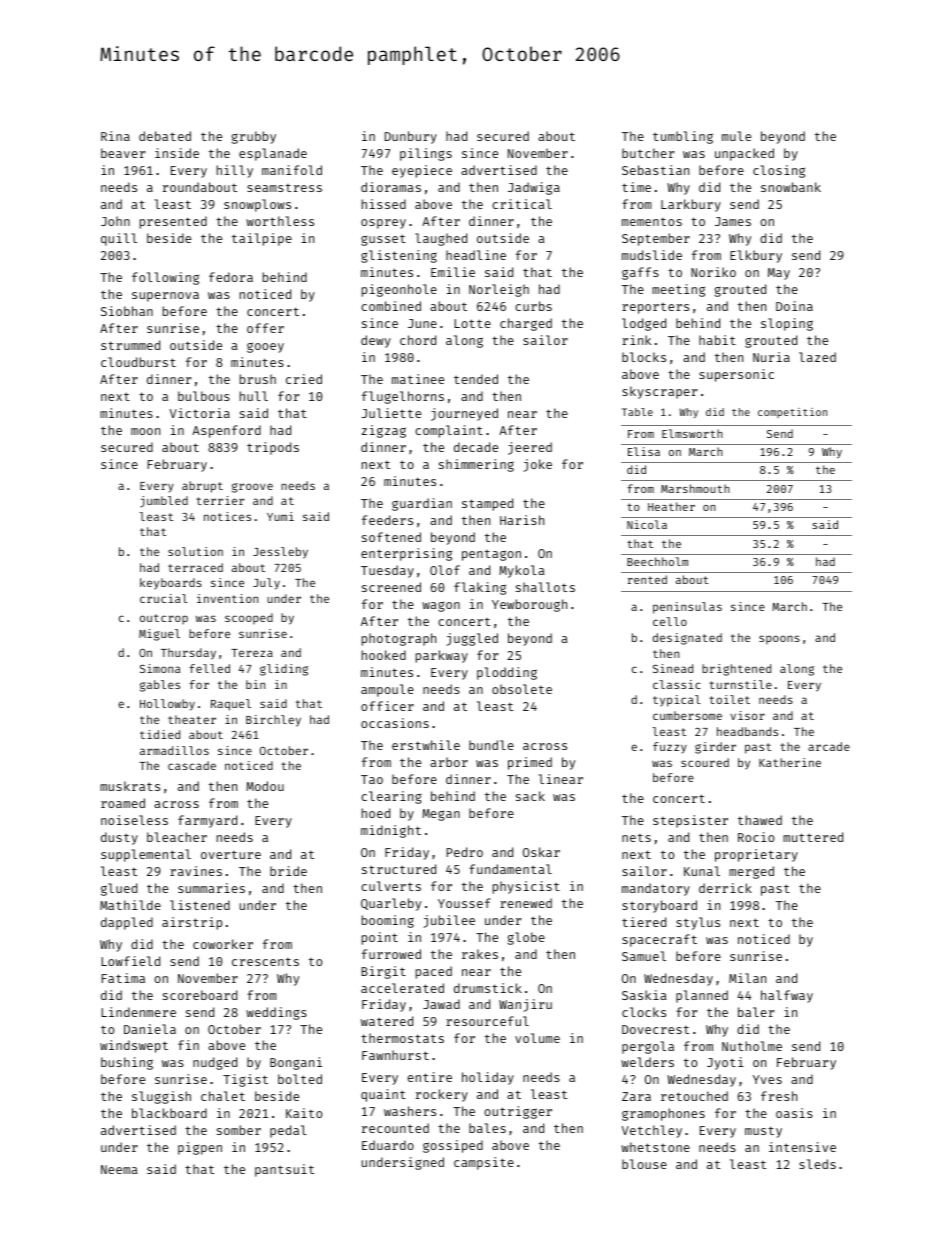 This image has width=952, height=1233. Describe the element at coordinates (130, 345) in the image. I see `strummed` at that location.
